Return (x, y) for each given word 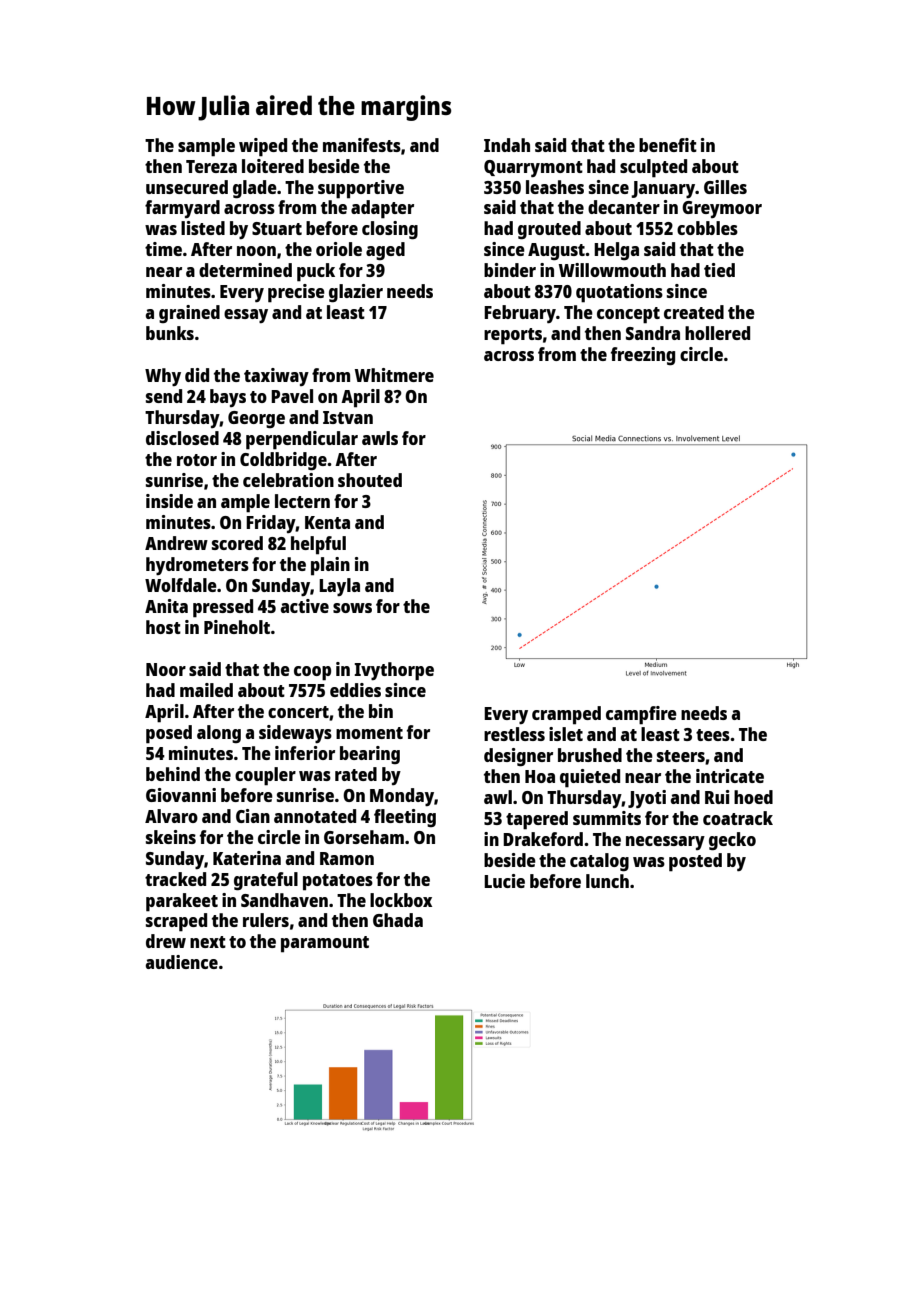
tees (713, 735)
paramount (325, 944)
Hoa (540, 776)
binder (510, 270)
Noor (166, 669)
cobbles (707, 228)
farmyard (182, 209)
